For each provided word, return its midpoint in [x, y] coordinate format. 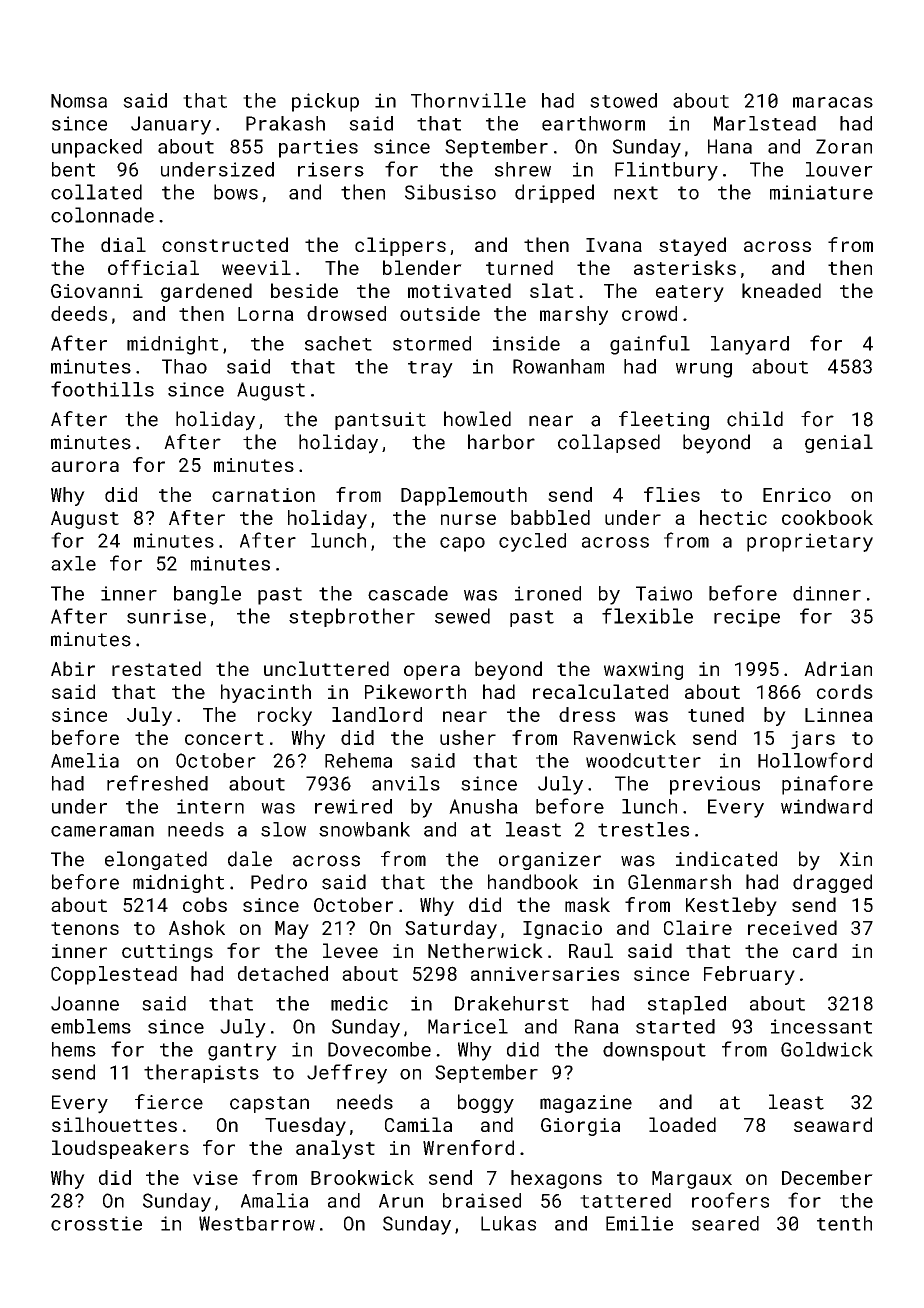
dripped [554, 193]
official [153, 267]
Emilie [639, 1223]
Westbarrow [257, 1223]
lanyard [750, 345]
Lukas [508, 1223]
